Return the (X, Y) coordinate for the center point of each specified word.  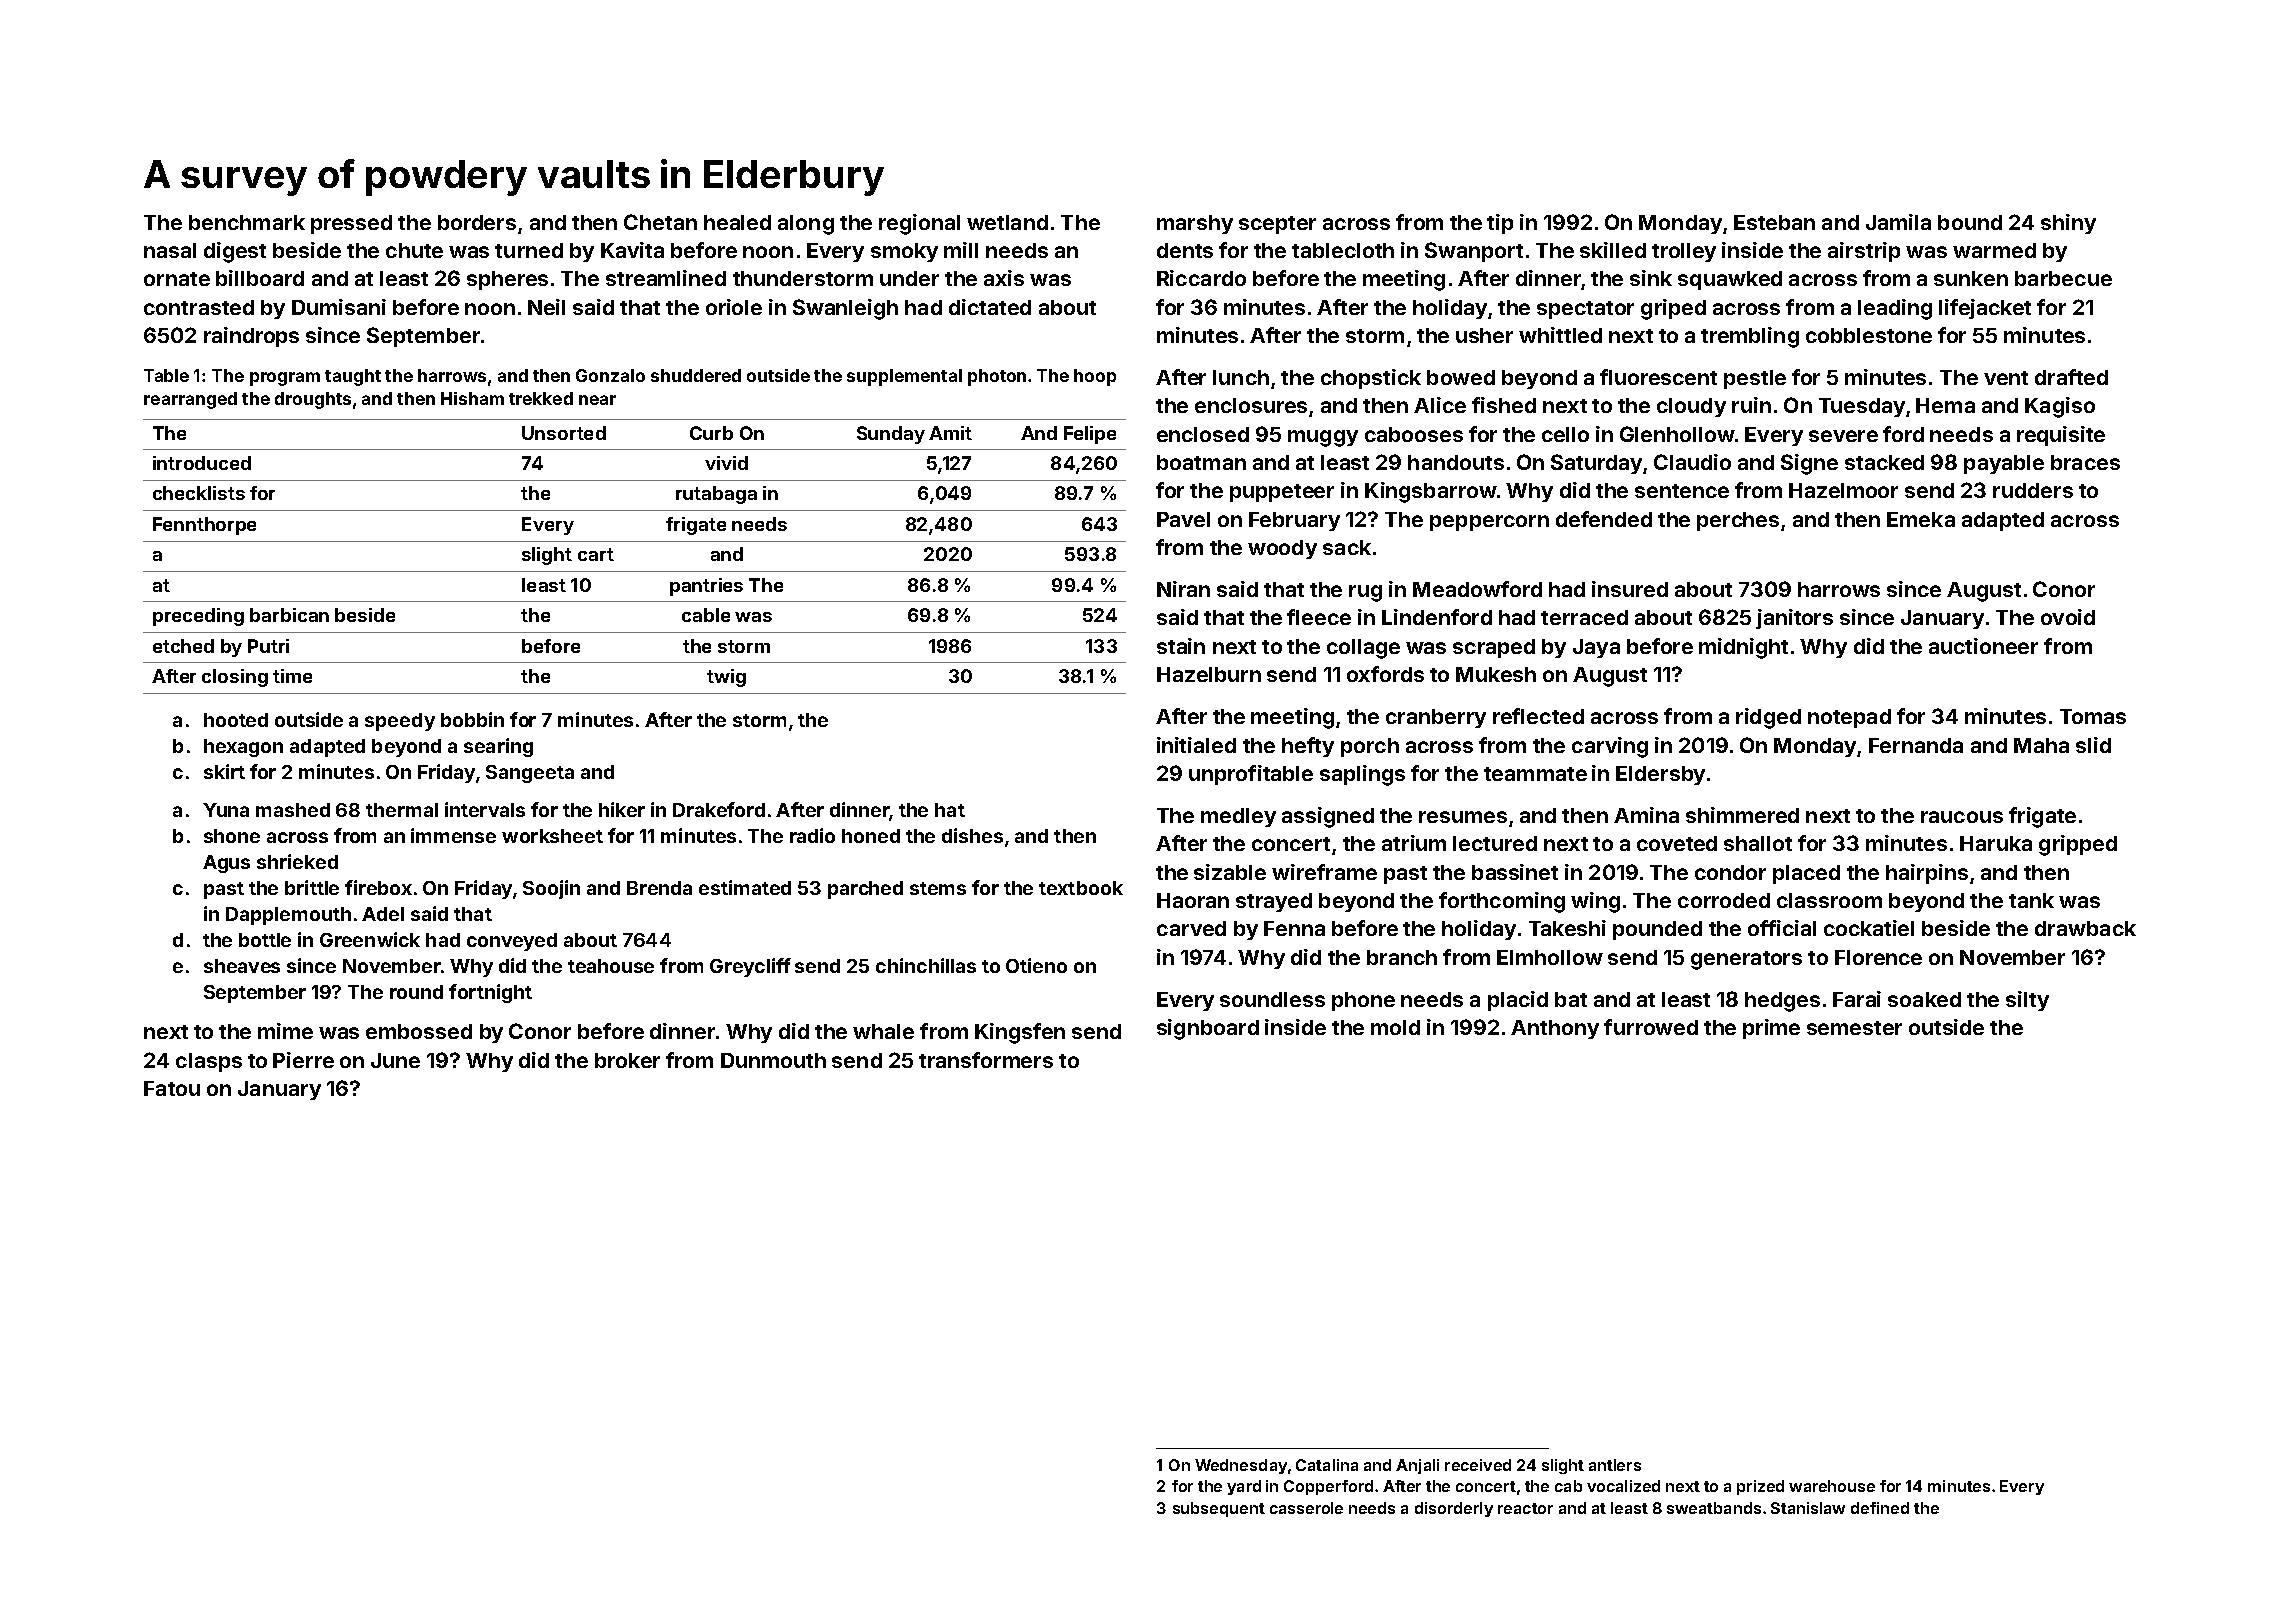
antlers (1615, 1465)
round (416, 992)
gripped (2078, 845)
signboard (1208, 1029)
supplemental (904, 377)
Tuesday (1862, 407)
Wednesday (1241, 1466)
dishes (972, 835)
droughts (313, 400)
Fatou (172, 1088)
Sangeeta (530, 774)
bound (1970, 222)
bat (1571, 999)
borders (477, 222)
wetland (1007, 222)
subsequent (1219, 1509)
